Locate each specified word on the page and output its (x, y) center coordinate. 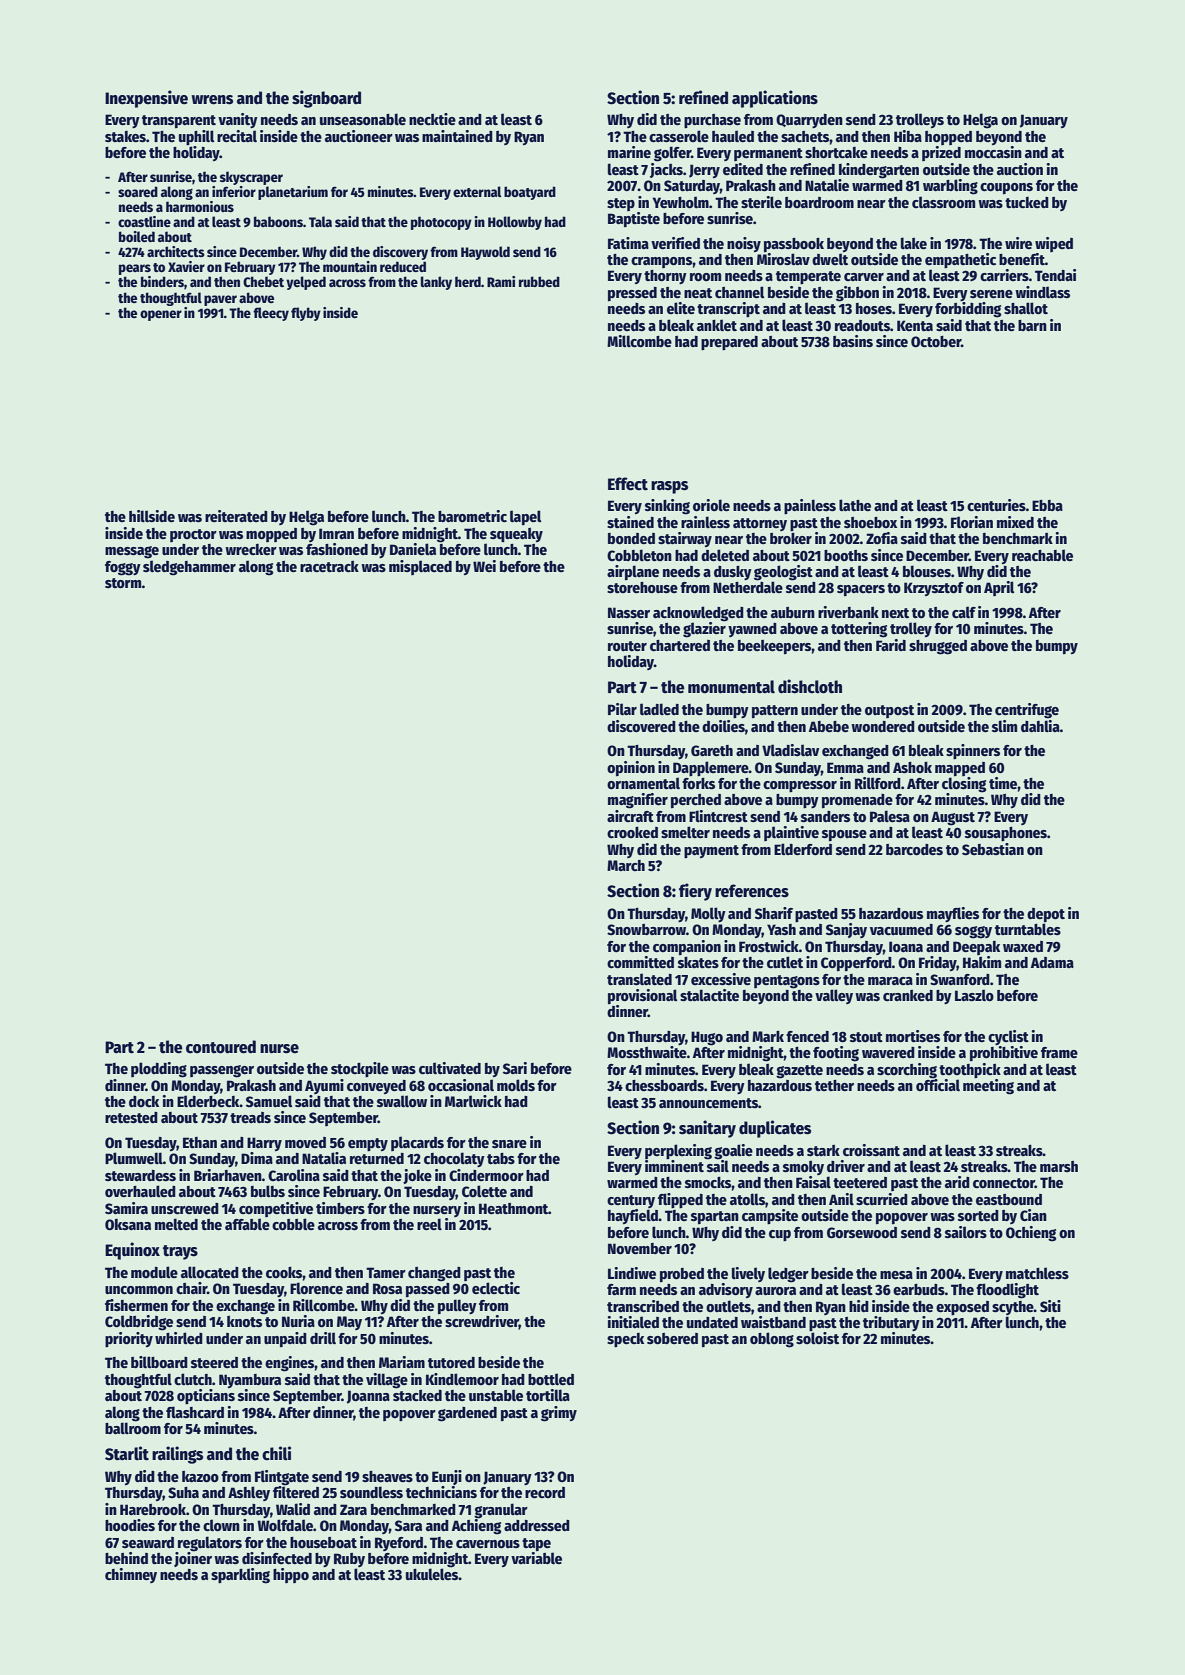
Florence (316, 1288)
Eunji (447, 1477)
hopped (948, 138)
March (626, 865)
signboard (326, 99)
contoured (221, 1047)
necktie (432, 119)
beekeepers (774, 647)
